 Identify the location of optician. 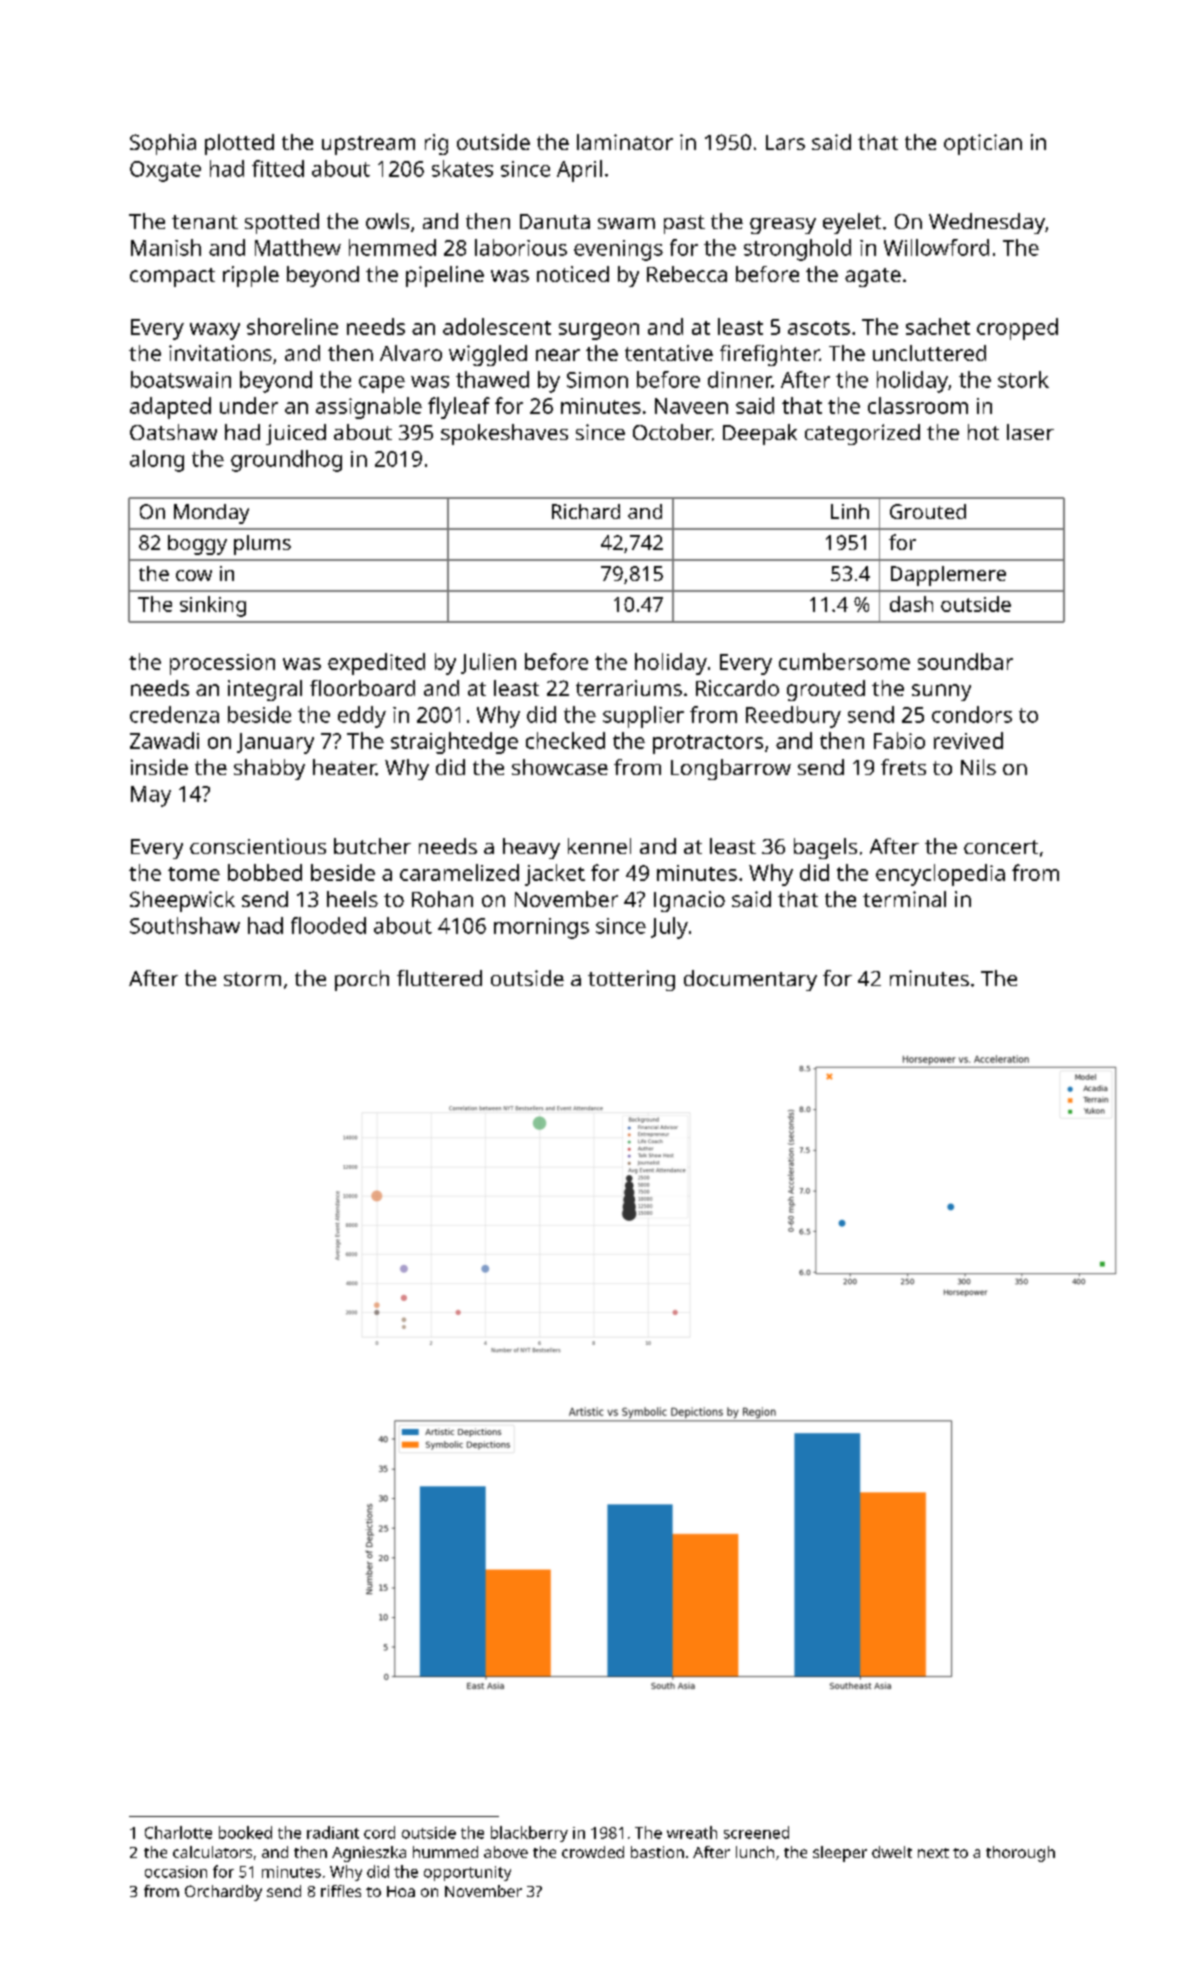
(983, 144).
